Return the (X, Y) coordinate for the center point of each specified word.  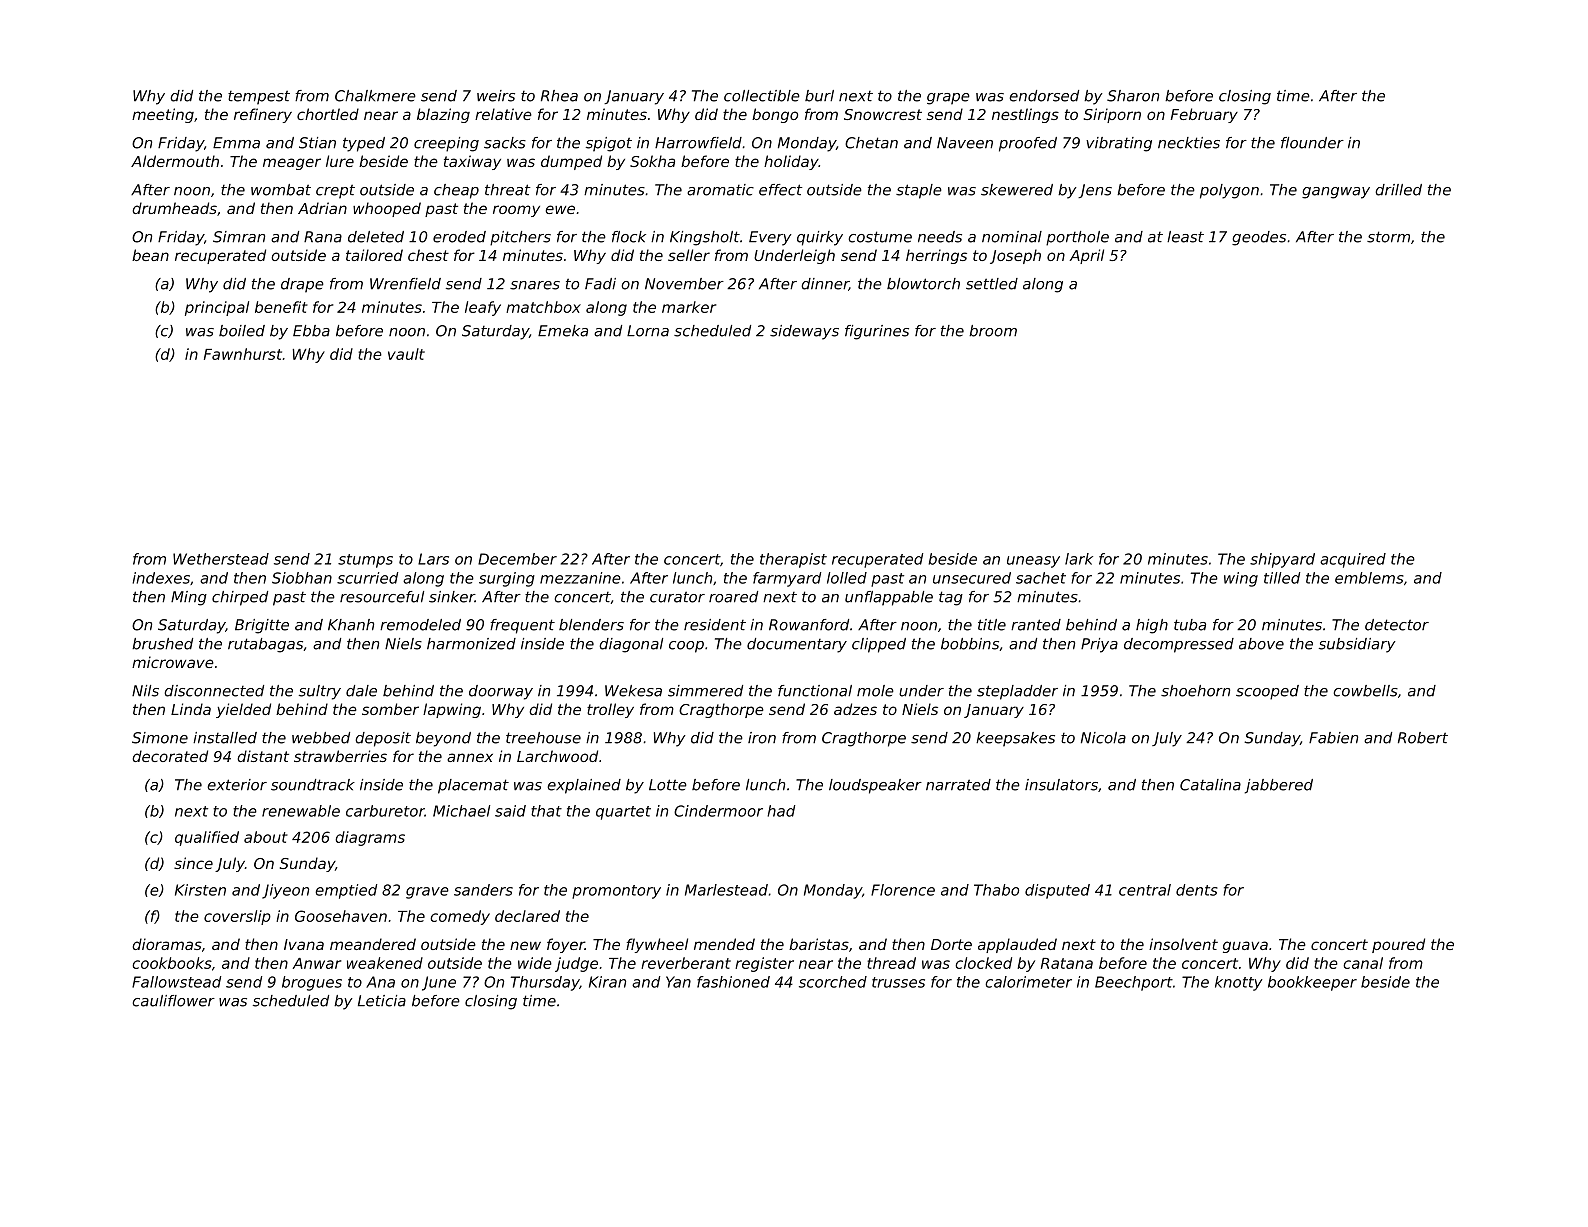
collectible (762, 96)
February (1204, 115)
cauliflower (173, 1001)
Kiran (607, 982)
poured (1398, 945)
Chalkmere (375, 96)
